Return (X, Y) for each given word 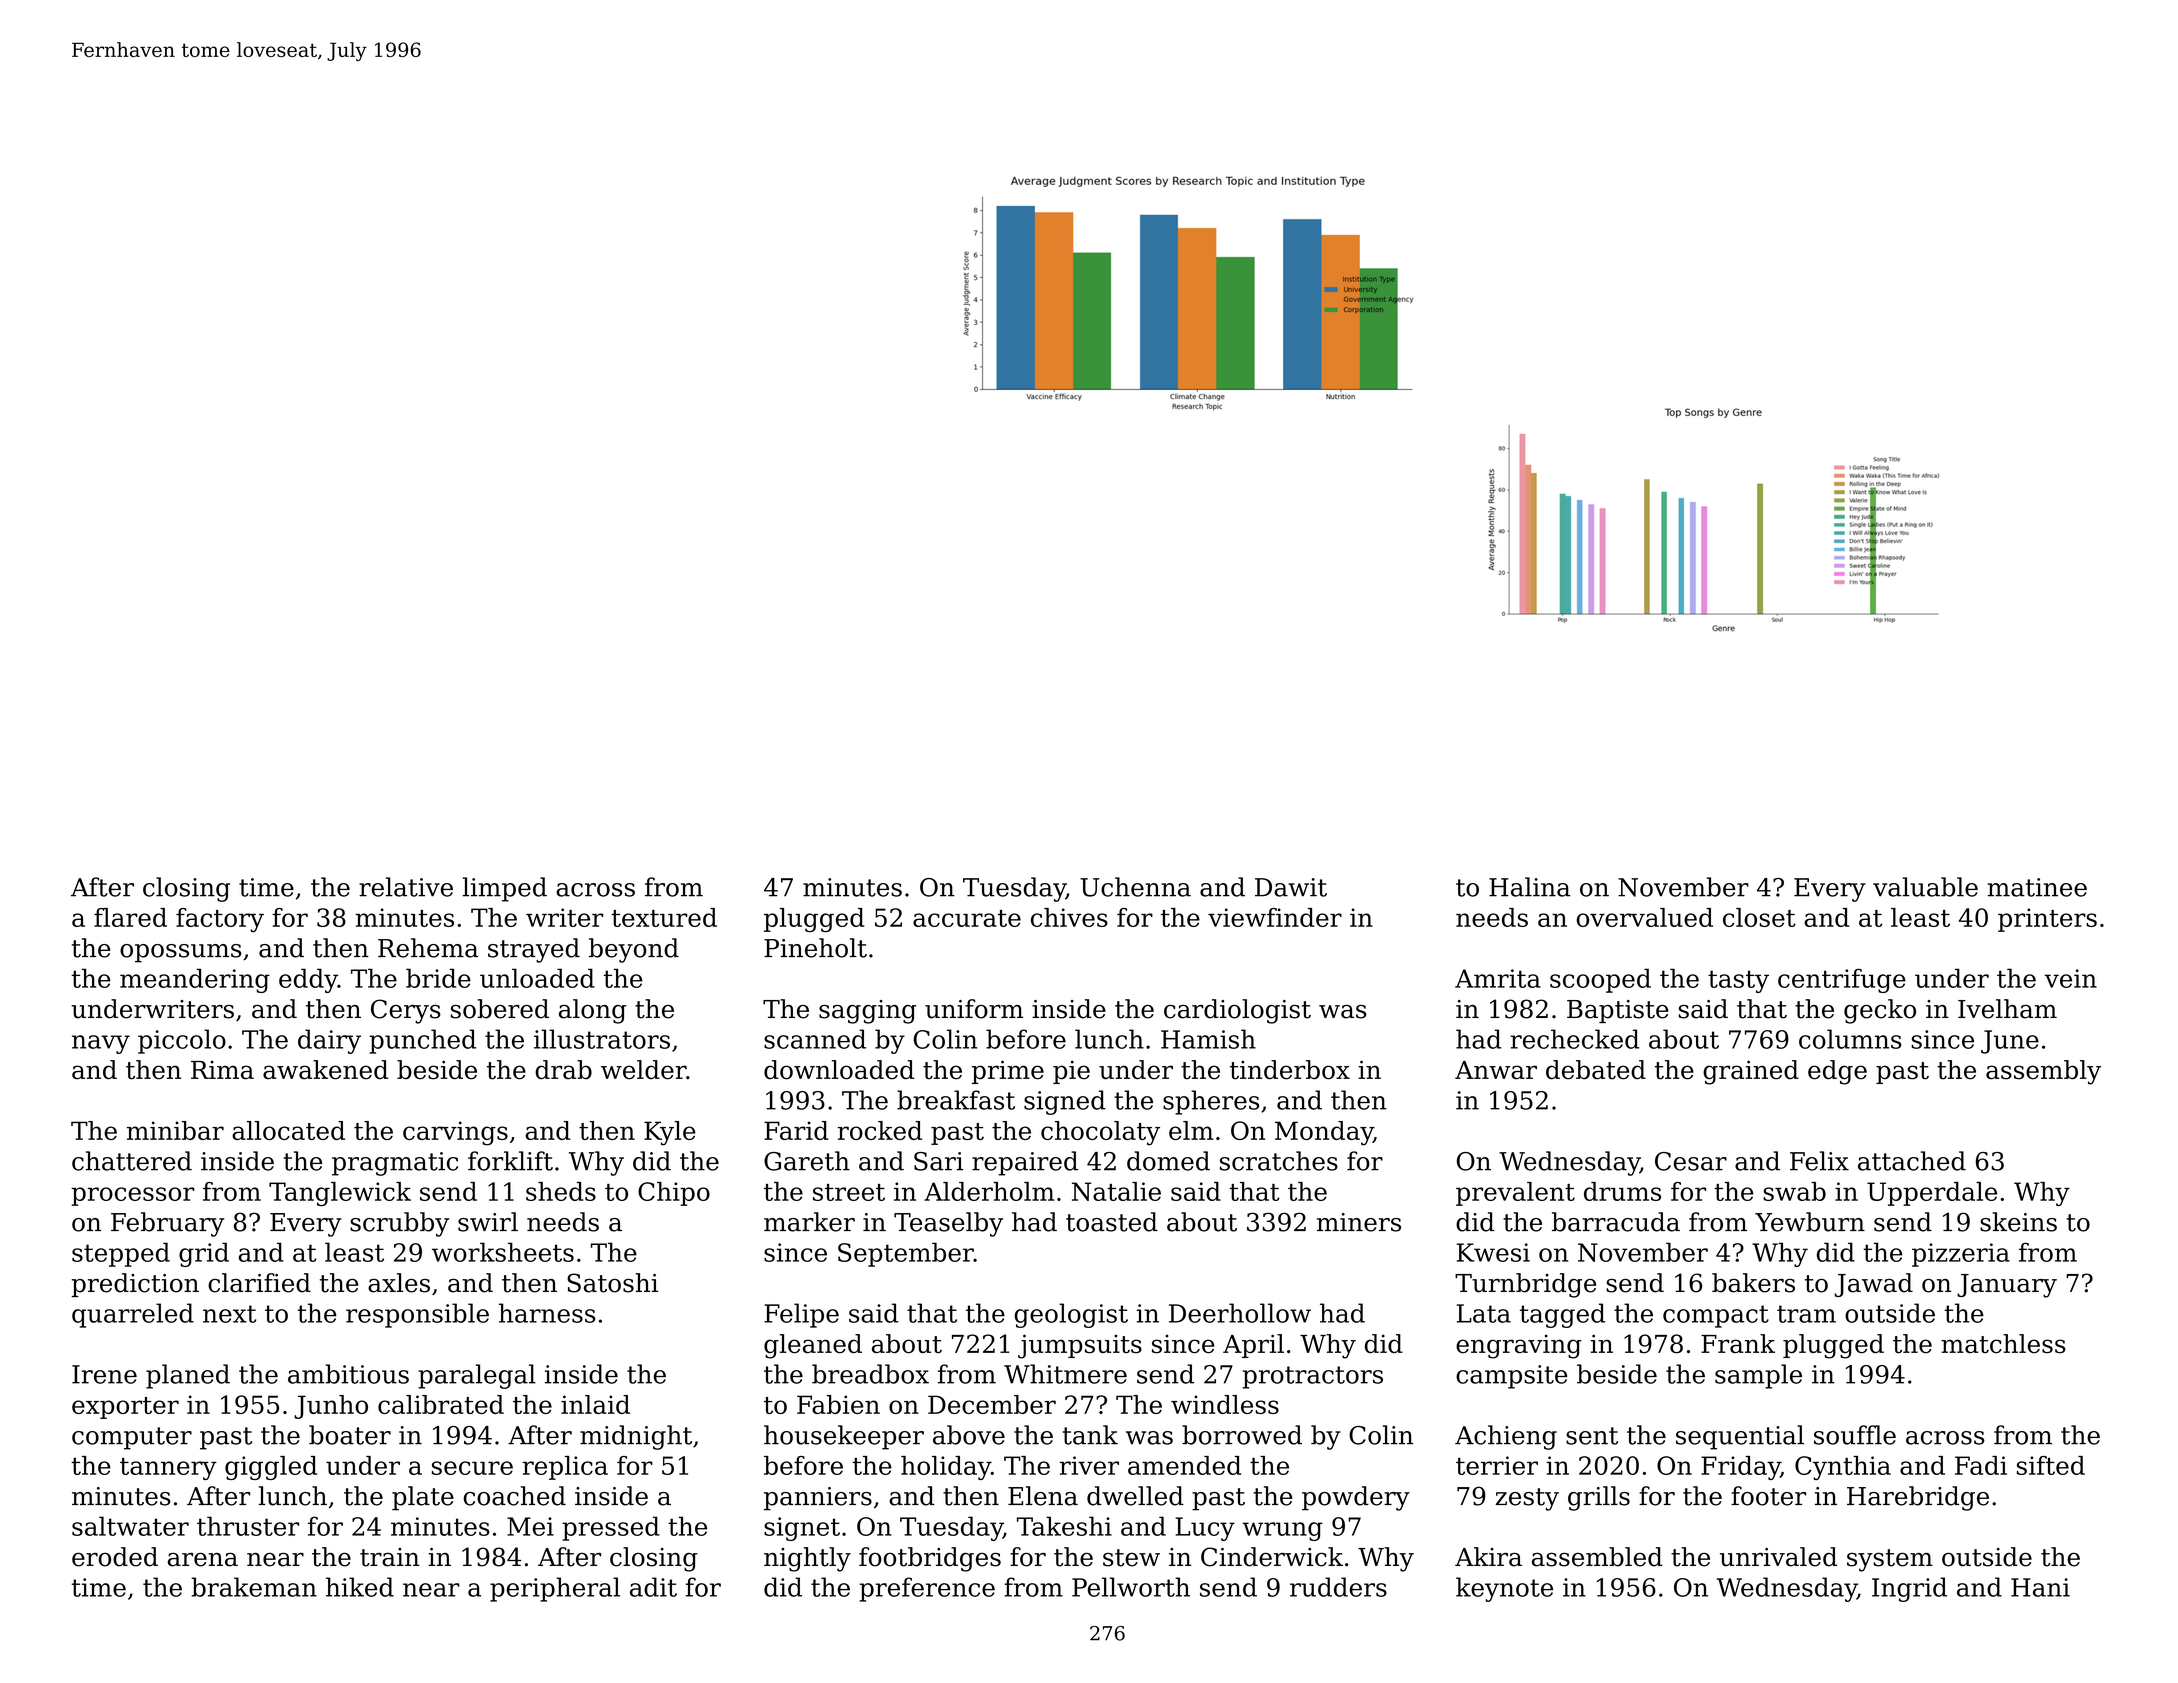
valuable (1925, 887)
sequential (1740, 1437)
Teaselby (948, 1224)
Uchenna (1135, 887)
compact (1716, 1316)
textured (664, 917)
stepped (121, 1254)
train (390, 1557)
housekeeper (844, 1437)
